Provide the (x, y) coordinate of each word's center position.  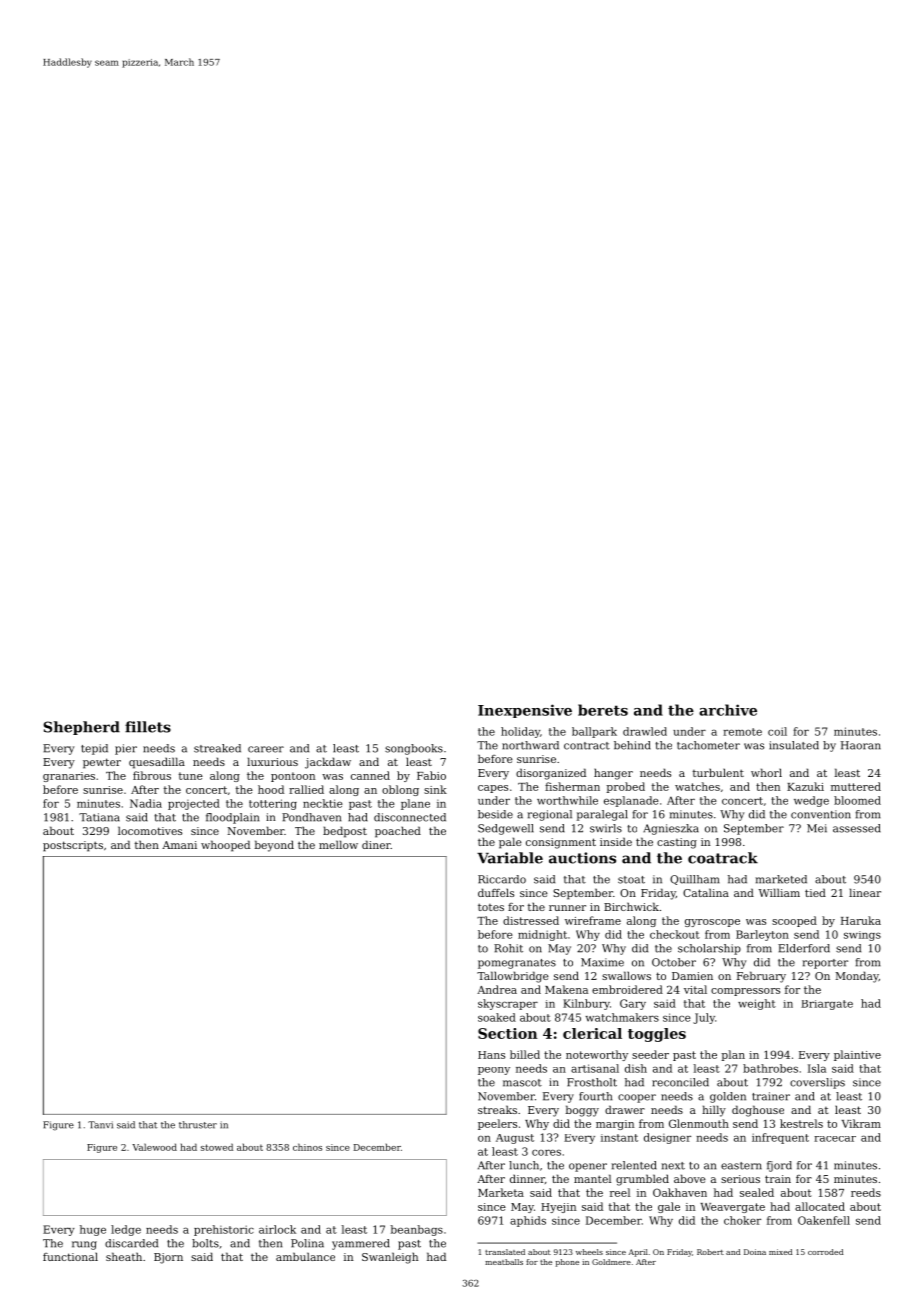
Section (508, 1033)
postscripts (73, 846)
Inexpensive (525, 711)
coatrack (723, 858)
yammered (361, 1244)
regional (550, 815)
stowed (217, 1147)
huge (93, 1230)
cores (546, 1152)
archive (728, 710)
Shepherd (81, 728)
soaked (497, 1017)
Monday (857, 977)
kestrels (801, 1123)
